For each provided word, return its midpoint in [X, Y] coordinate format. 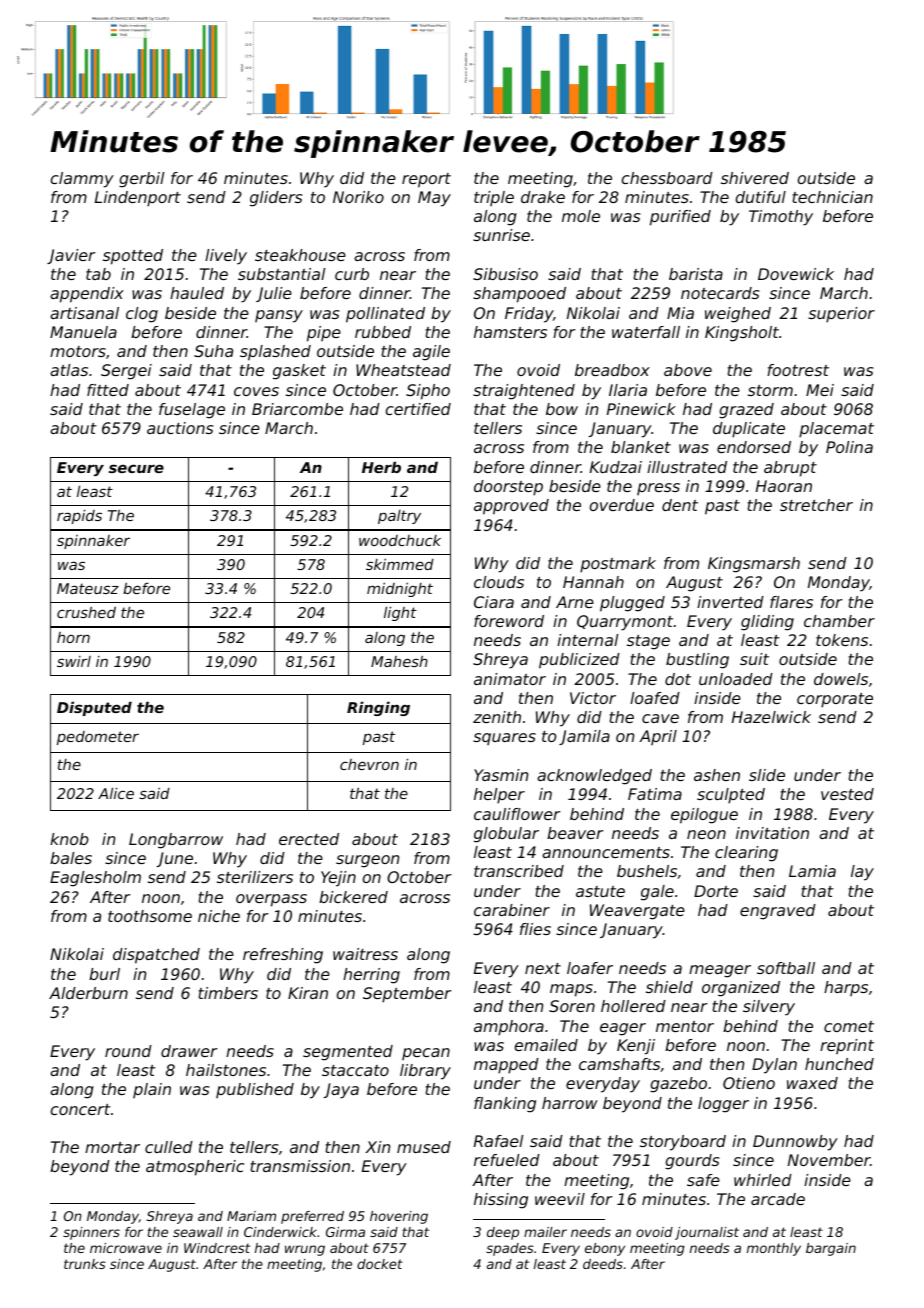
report [426, 180]
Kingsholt [742, 334]
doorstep [508, 488]
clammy [82, 180]
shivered [755, 178]
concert [81, 1109]
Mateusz [88, 588]
